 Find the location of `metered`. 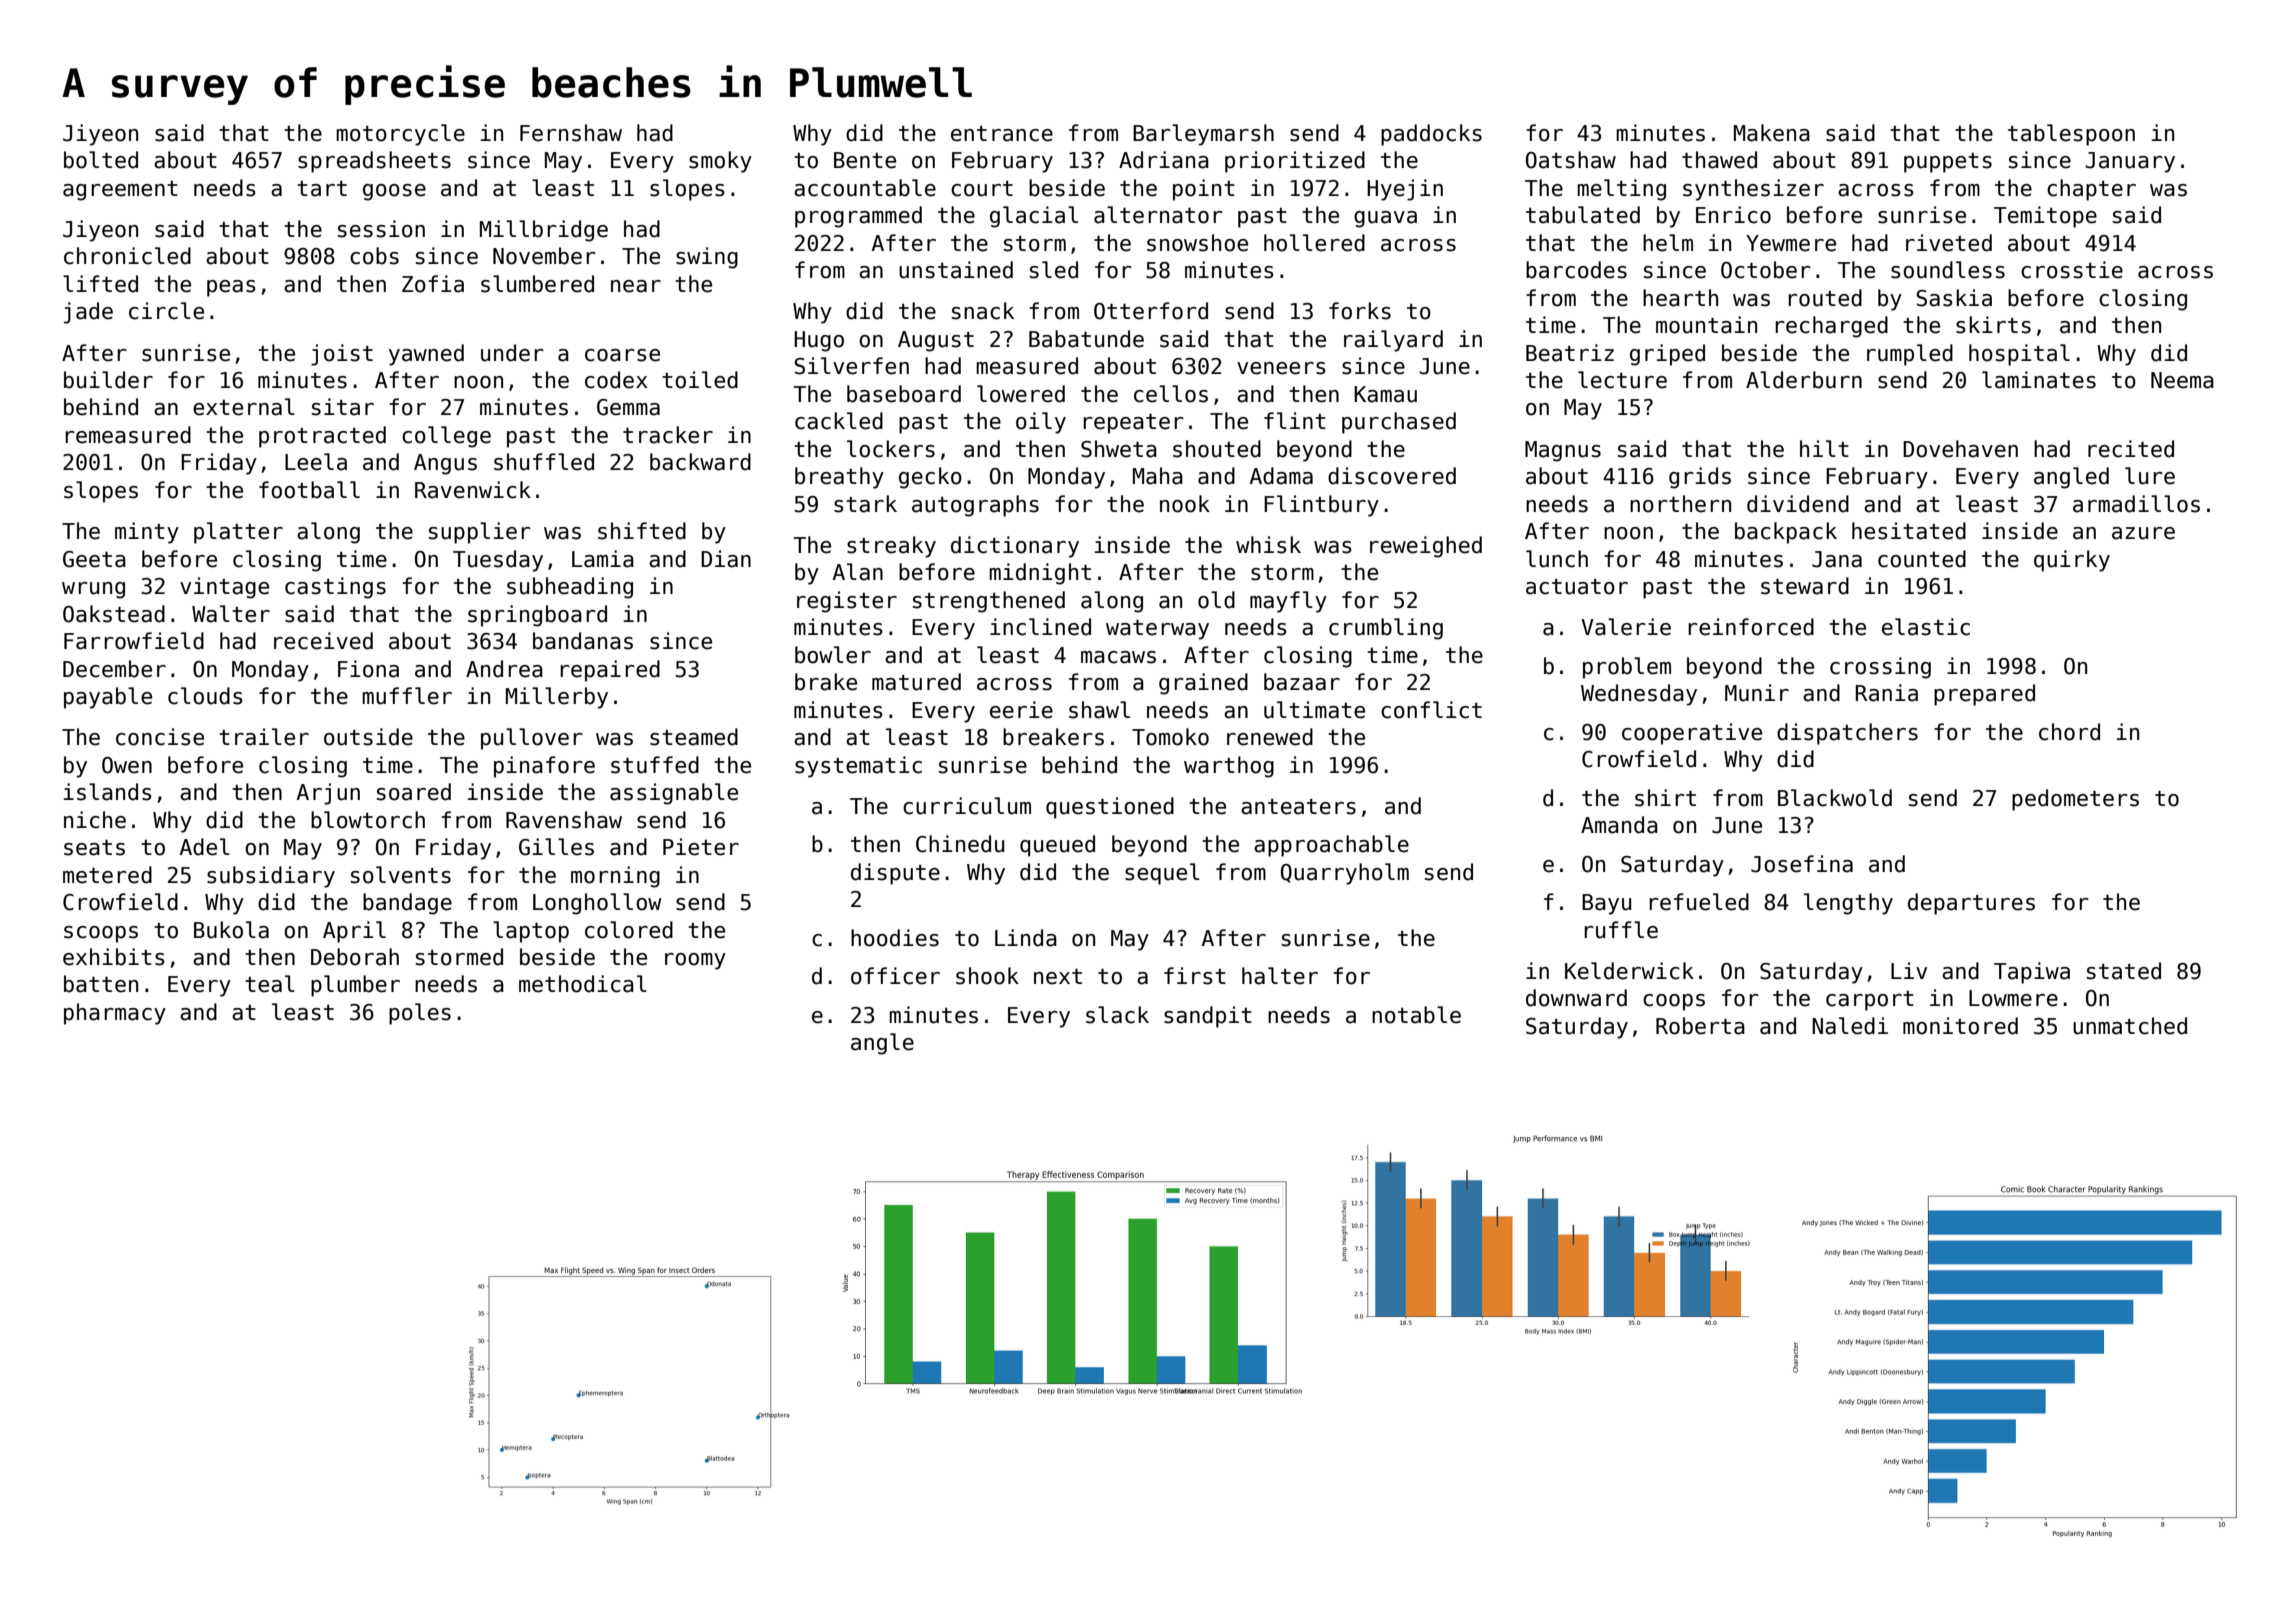

metered is located at coordinates (107, 875).
